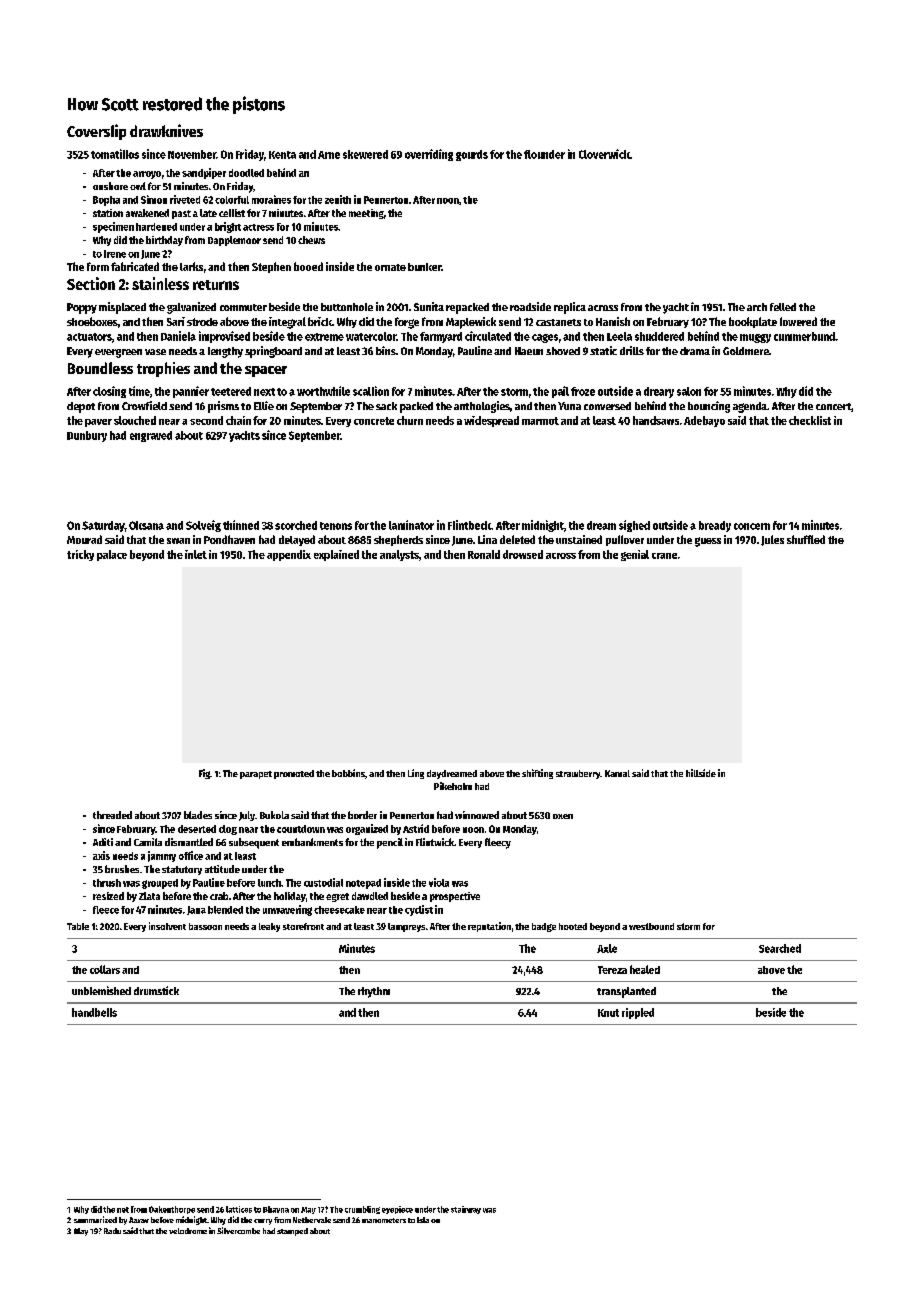 The width and height of the screenshot is (924, 1308). Describe the element at coordinates (156, 990) in the screenshot. I see `drumstick` at that location.
